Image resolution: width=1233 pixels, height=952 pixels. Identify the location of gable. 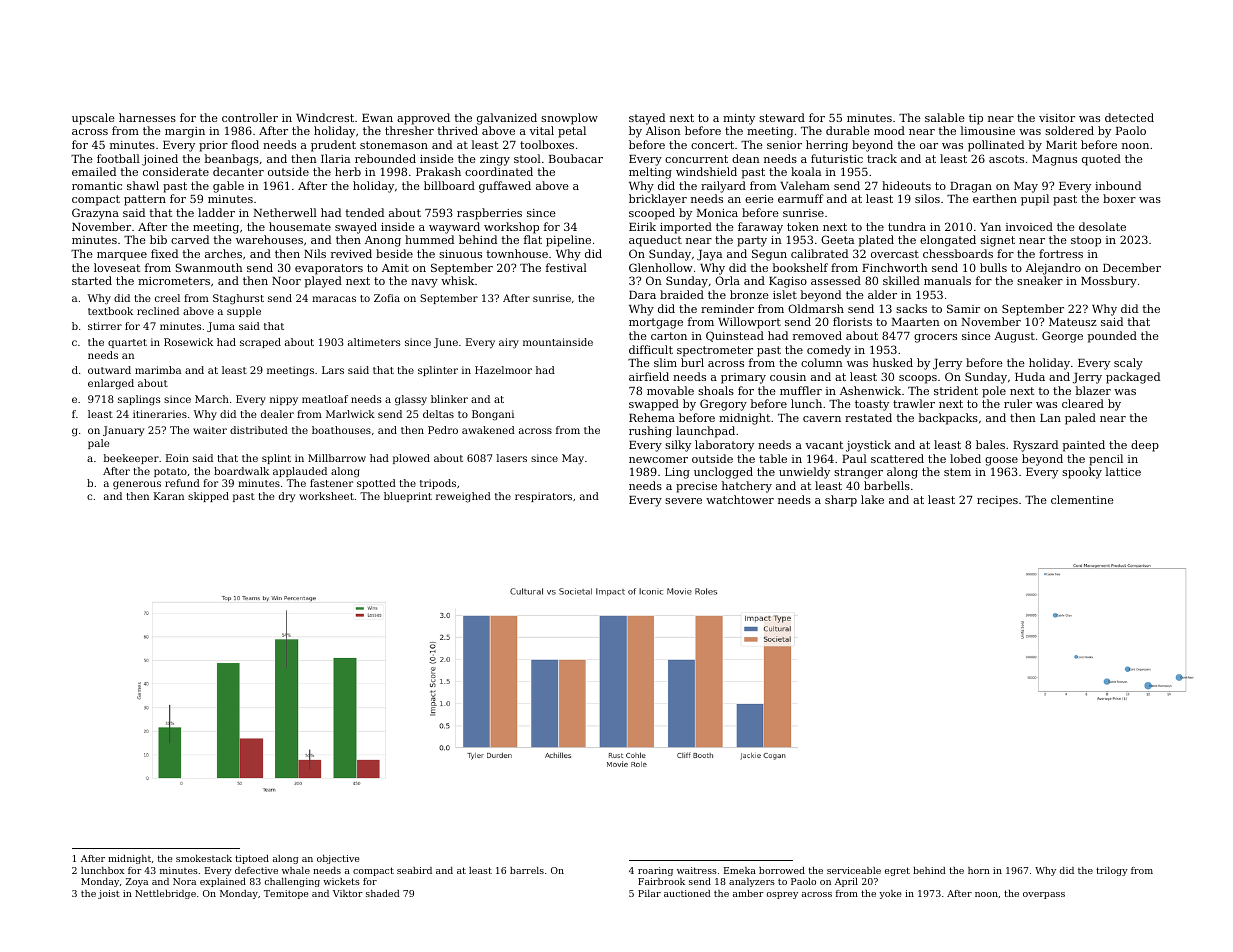
(228, 187).
